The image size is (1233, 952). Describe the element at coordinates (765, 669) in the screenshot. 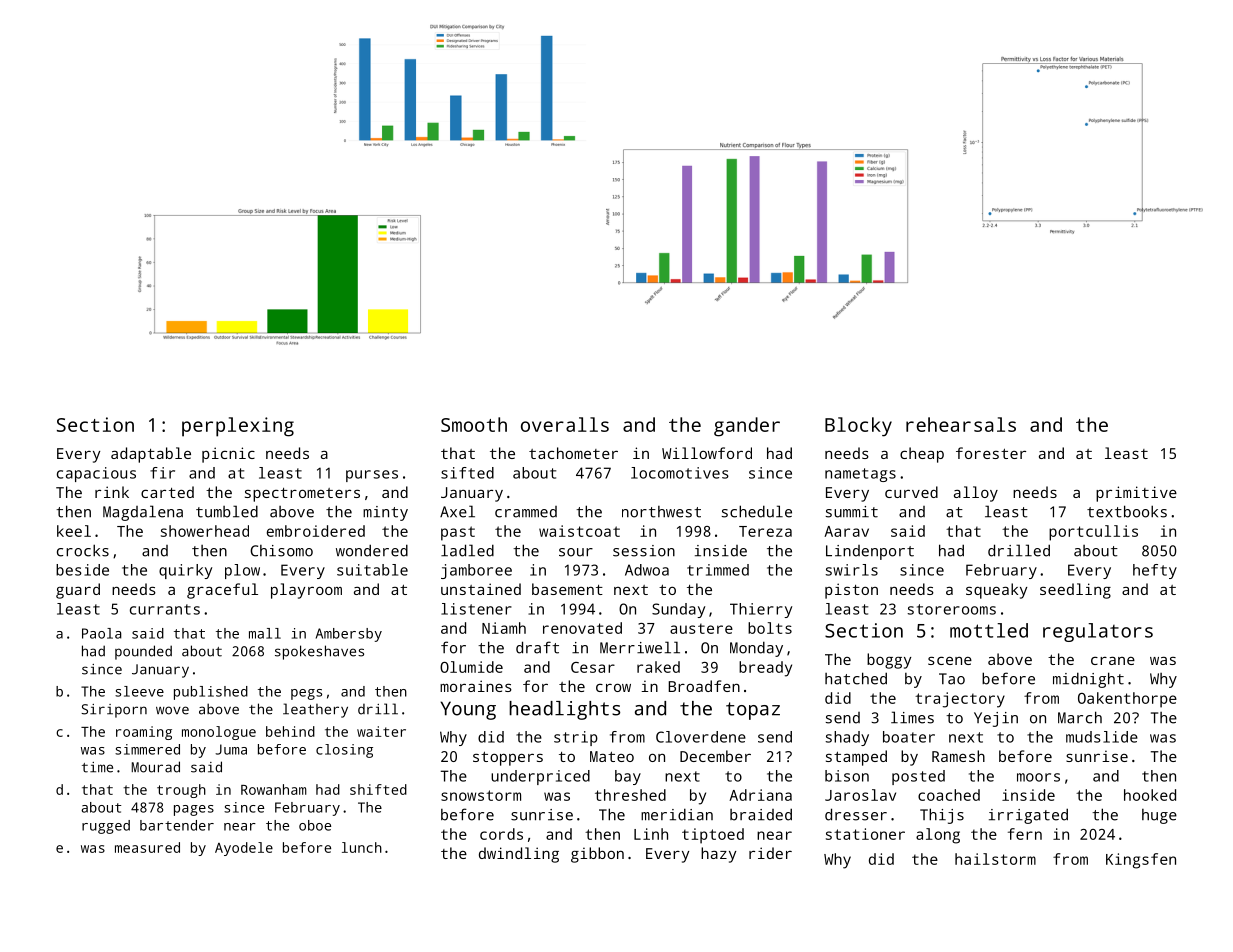

I see `bready` at that location.
